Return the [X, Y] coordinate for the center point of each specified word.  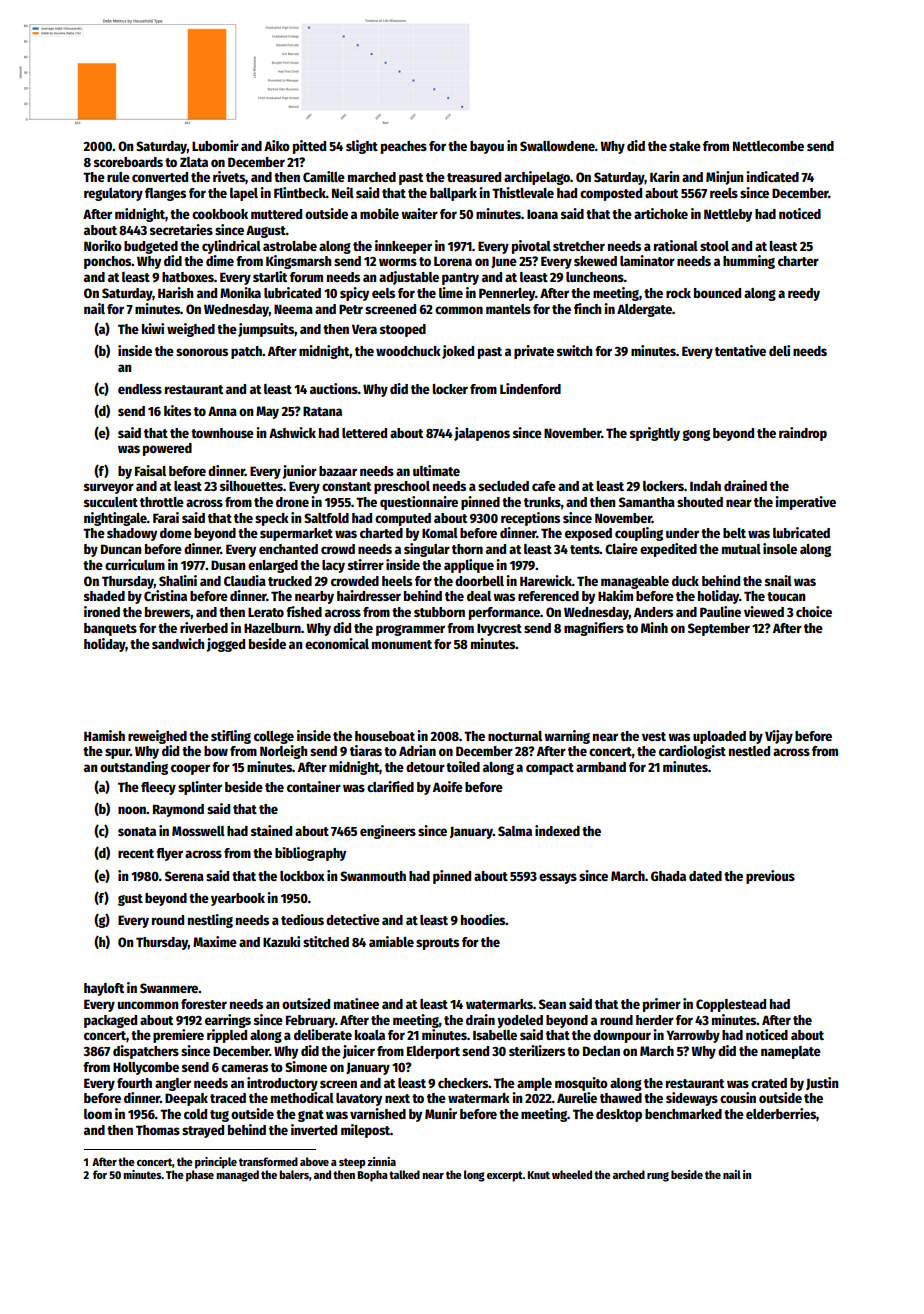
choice [814, 611]
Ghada [668, 876]
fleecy [158, 788]
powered [167, 449]
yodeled [520, 1021]
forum [306, 277]
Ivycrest [499, 629]
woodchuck [408, 351]
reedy [804, 294]
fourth [134, 1083]
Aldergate [644, 310]
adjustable [409, 278]
